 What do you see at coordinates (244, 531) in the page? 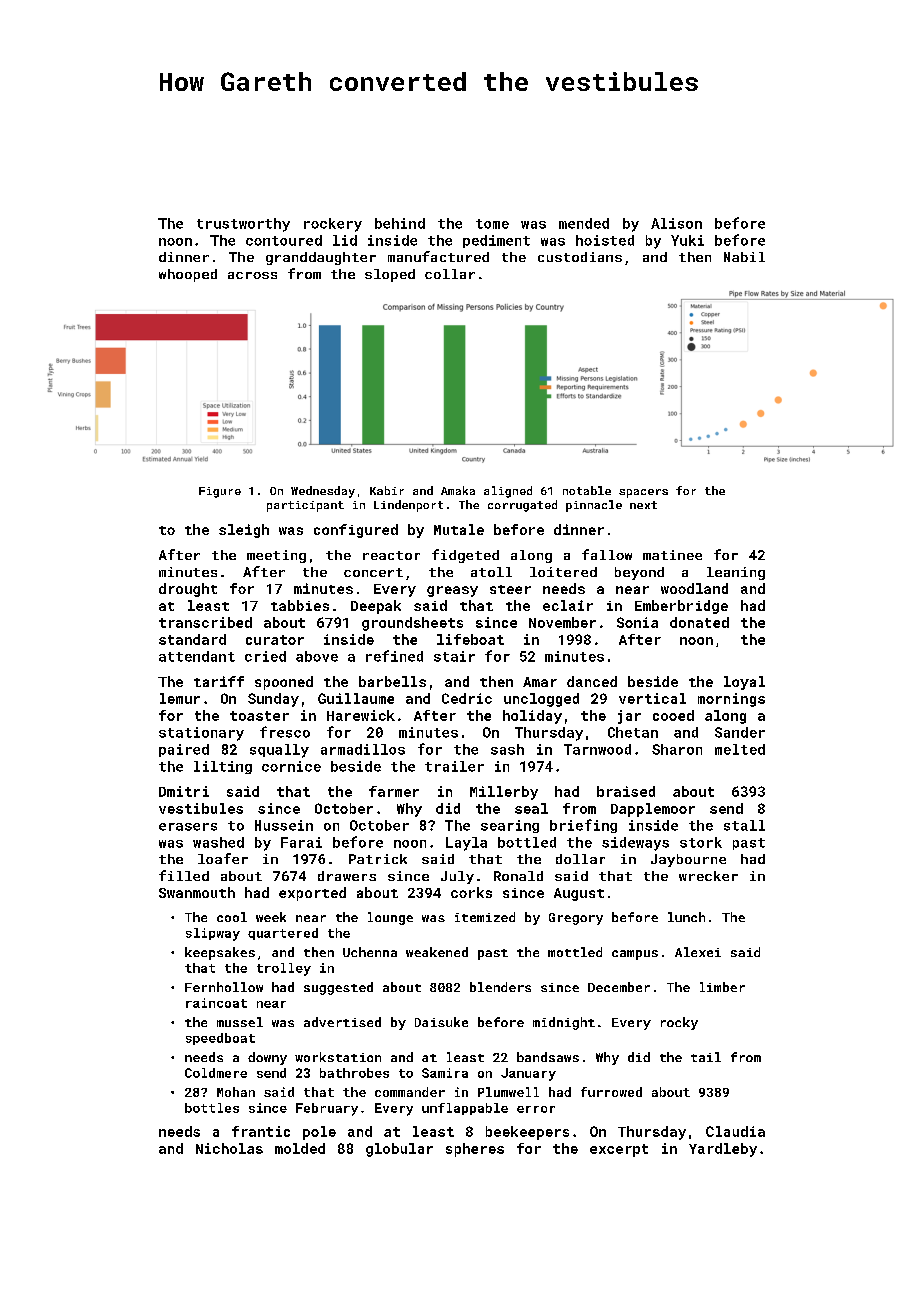
I see `sleigh` at bounding box center [244, 531].
